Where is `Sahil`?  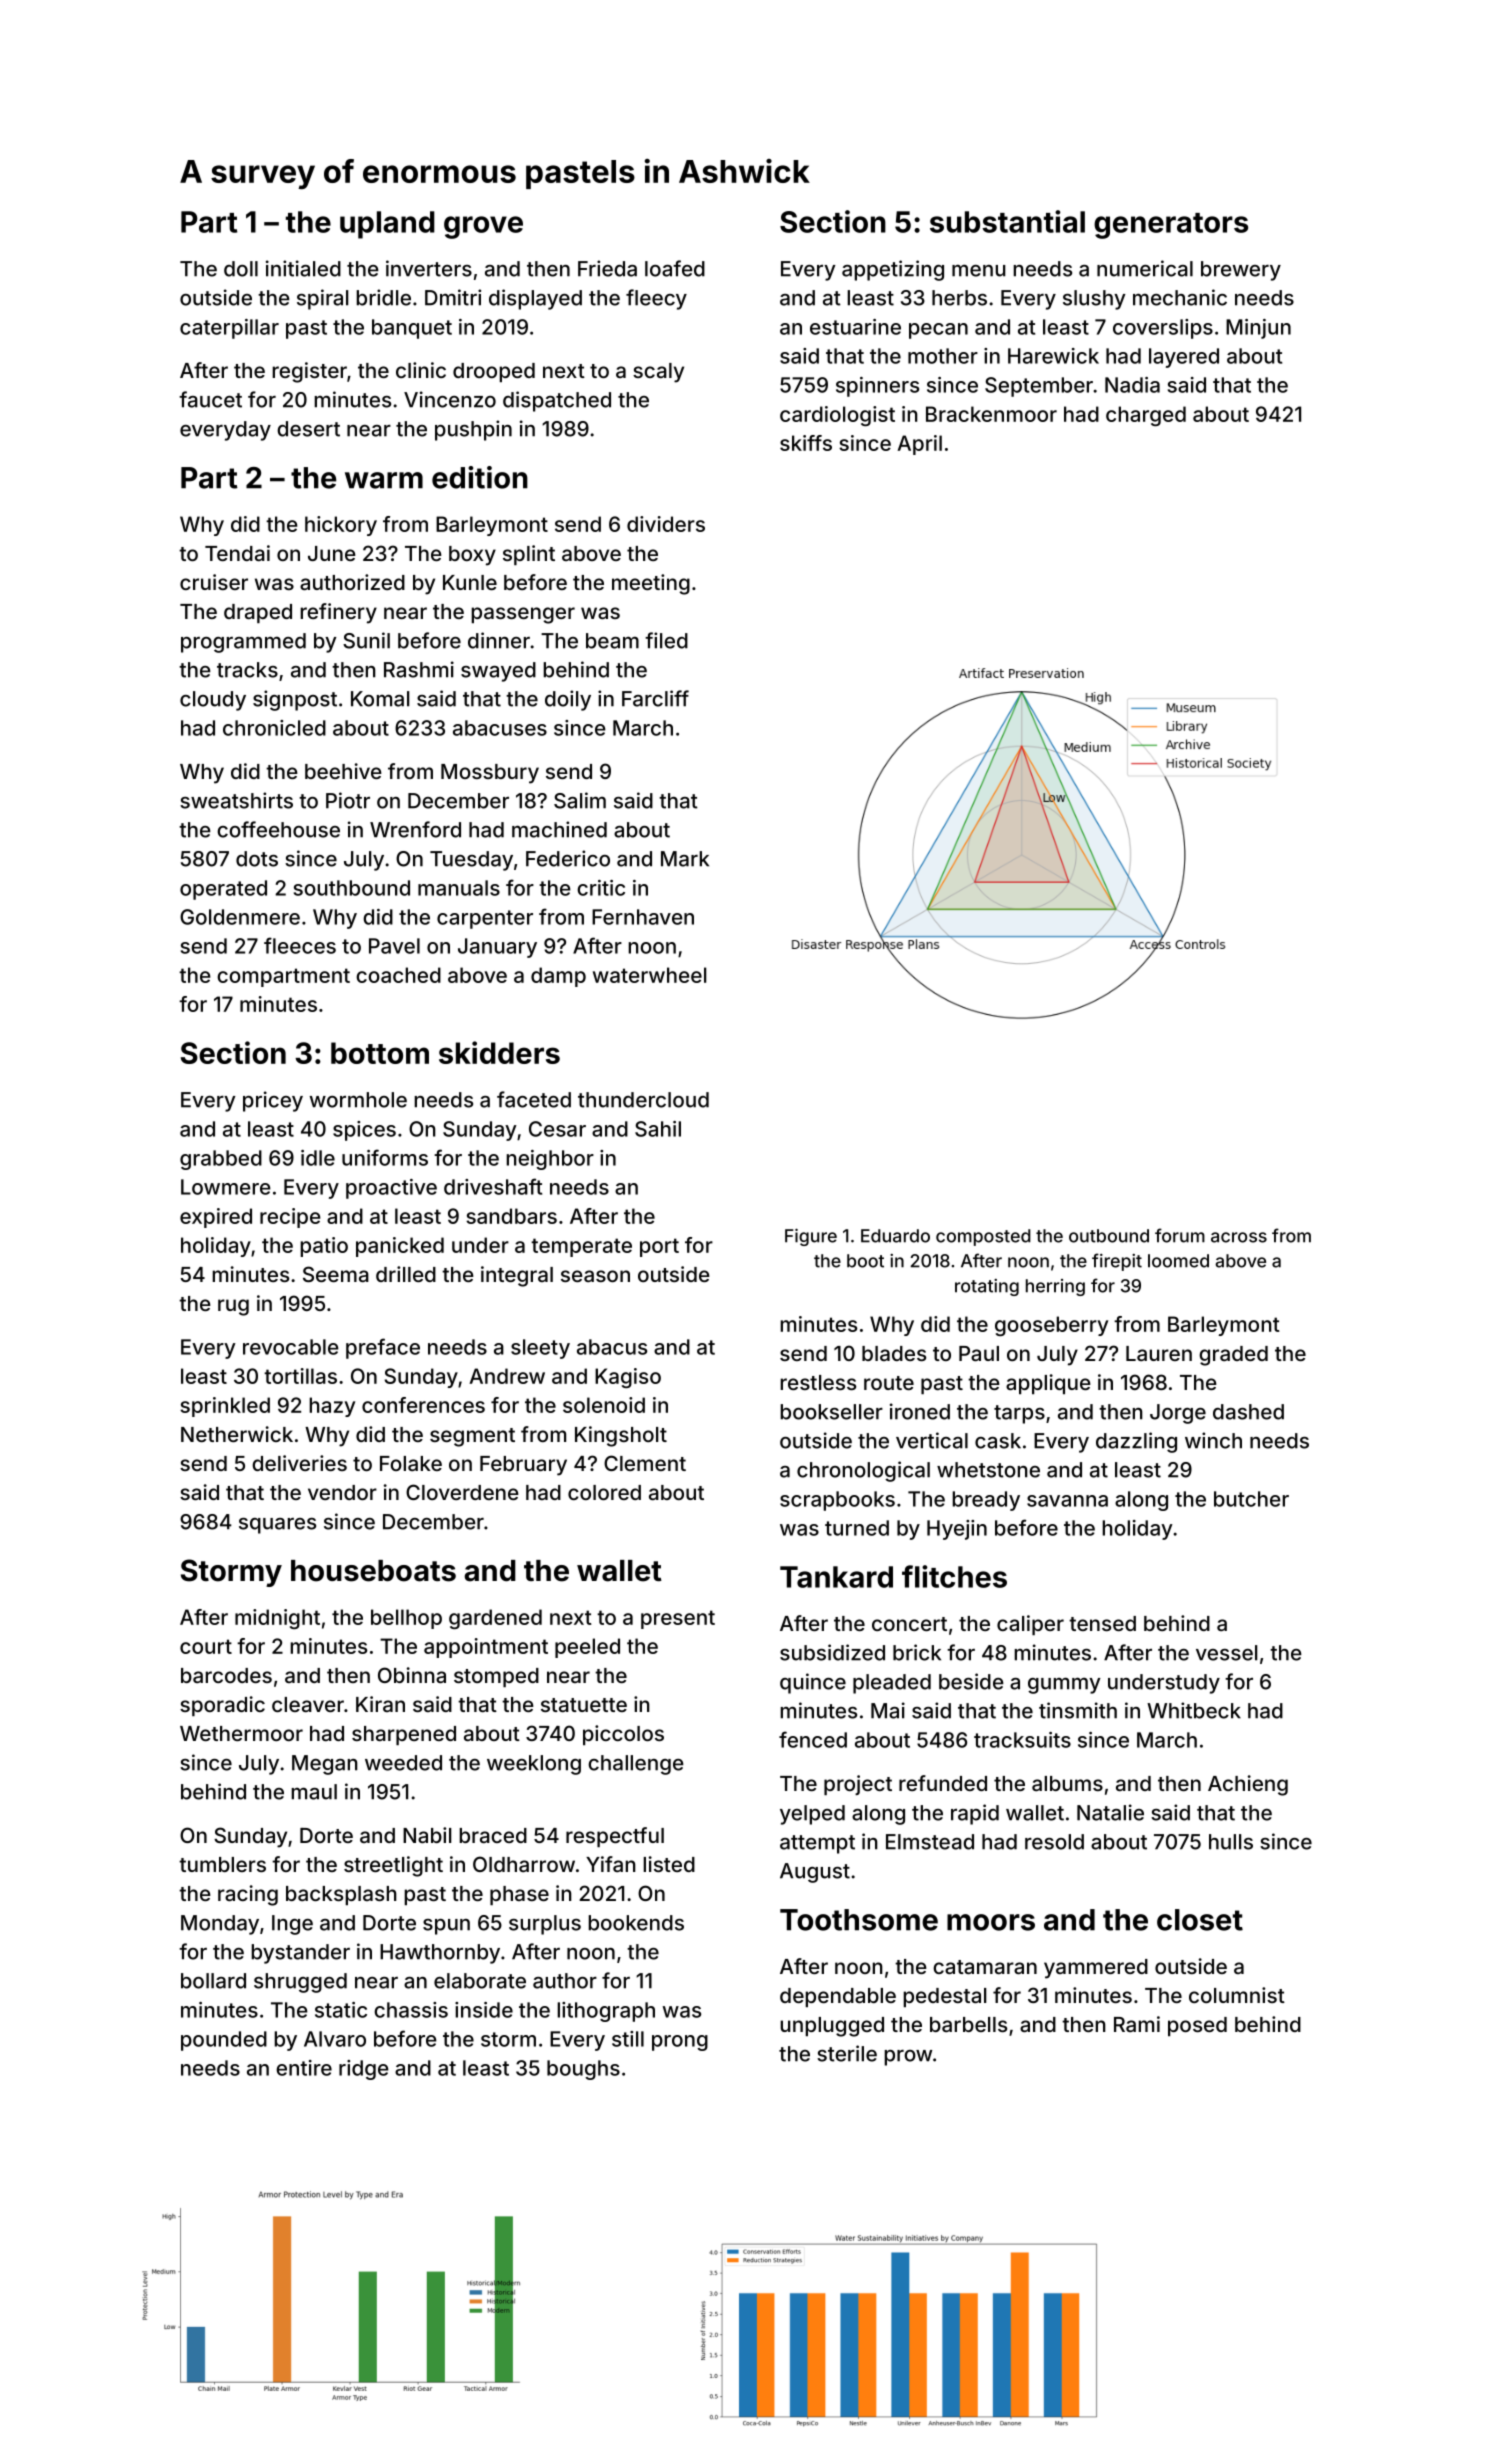 Sahil is located at coordinates (658, 1129).
